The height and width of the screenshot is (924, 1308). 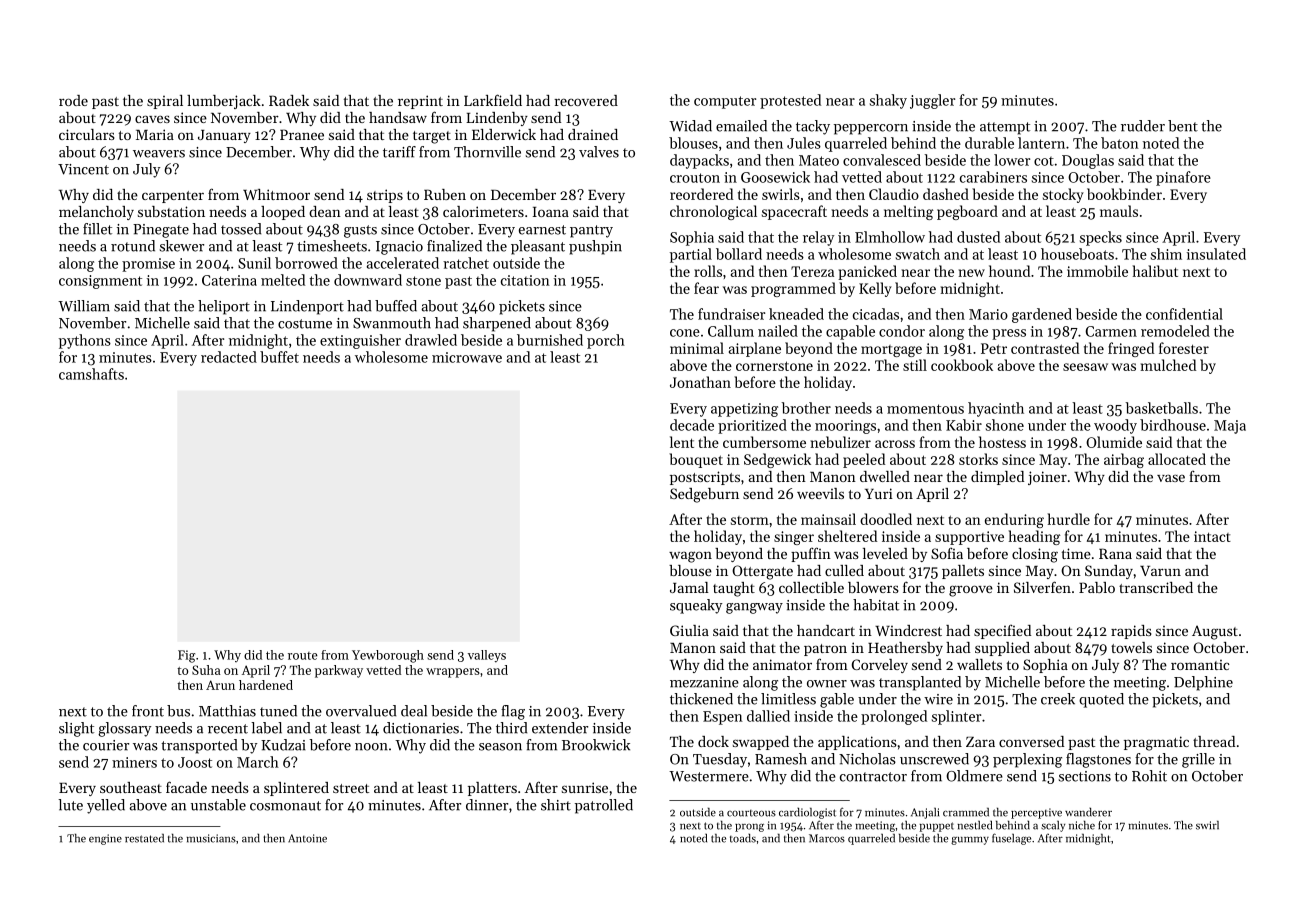 What do you see at coordinates (731, 331) in the screenshot?
I see `Callum` at bounding box center [731, 331].
